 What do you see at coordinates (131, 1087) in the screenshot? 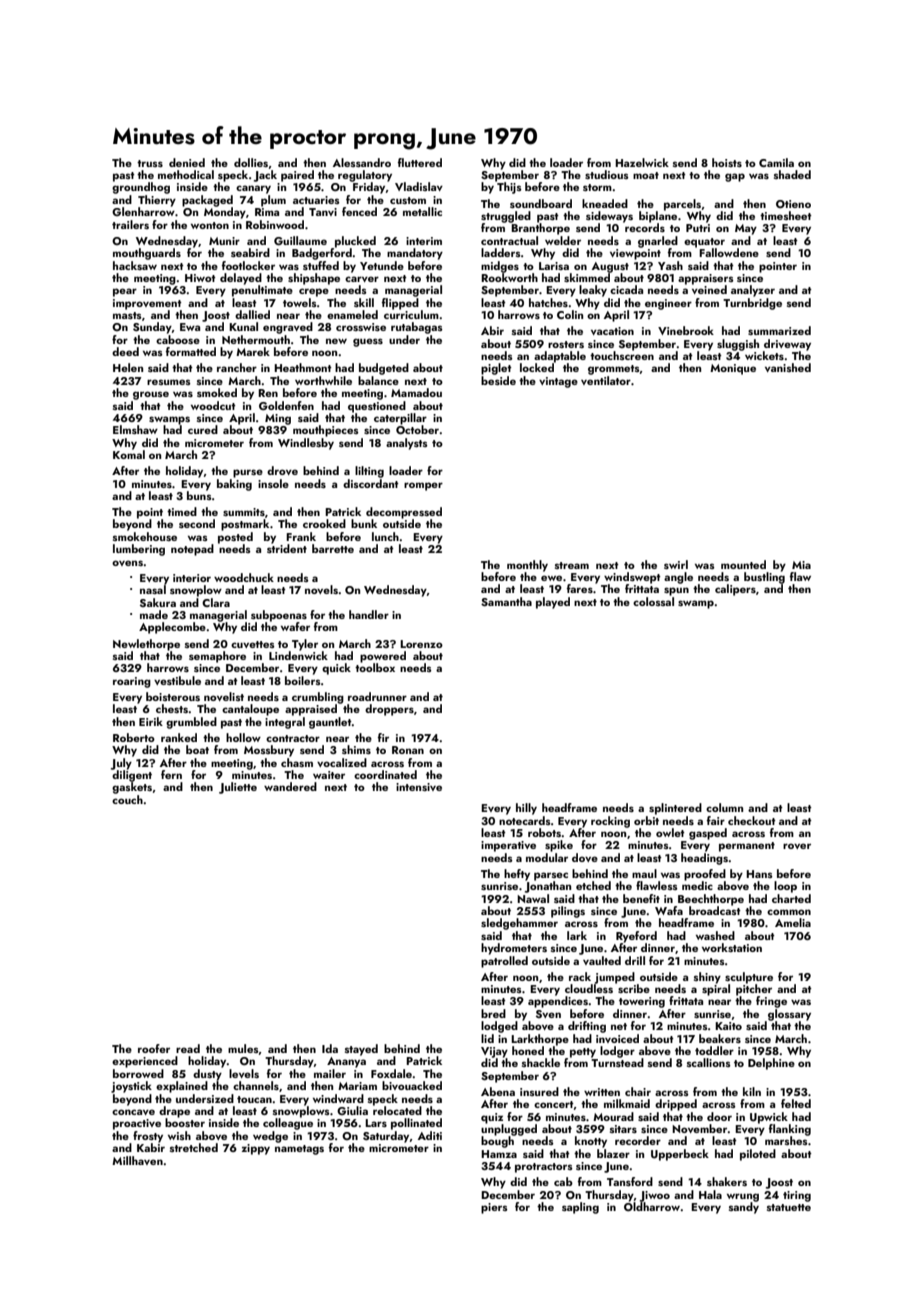
I see `joystick` at bounding box center [131, 1087].
